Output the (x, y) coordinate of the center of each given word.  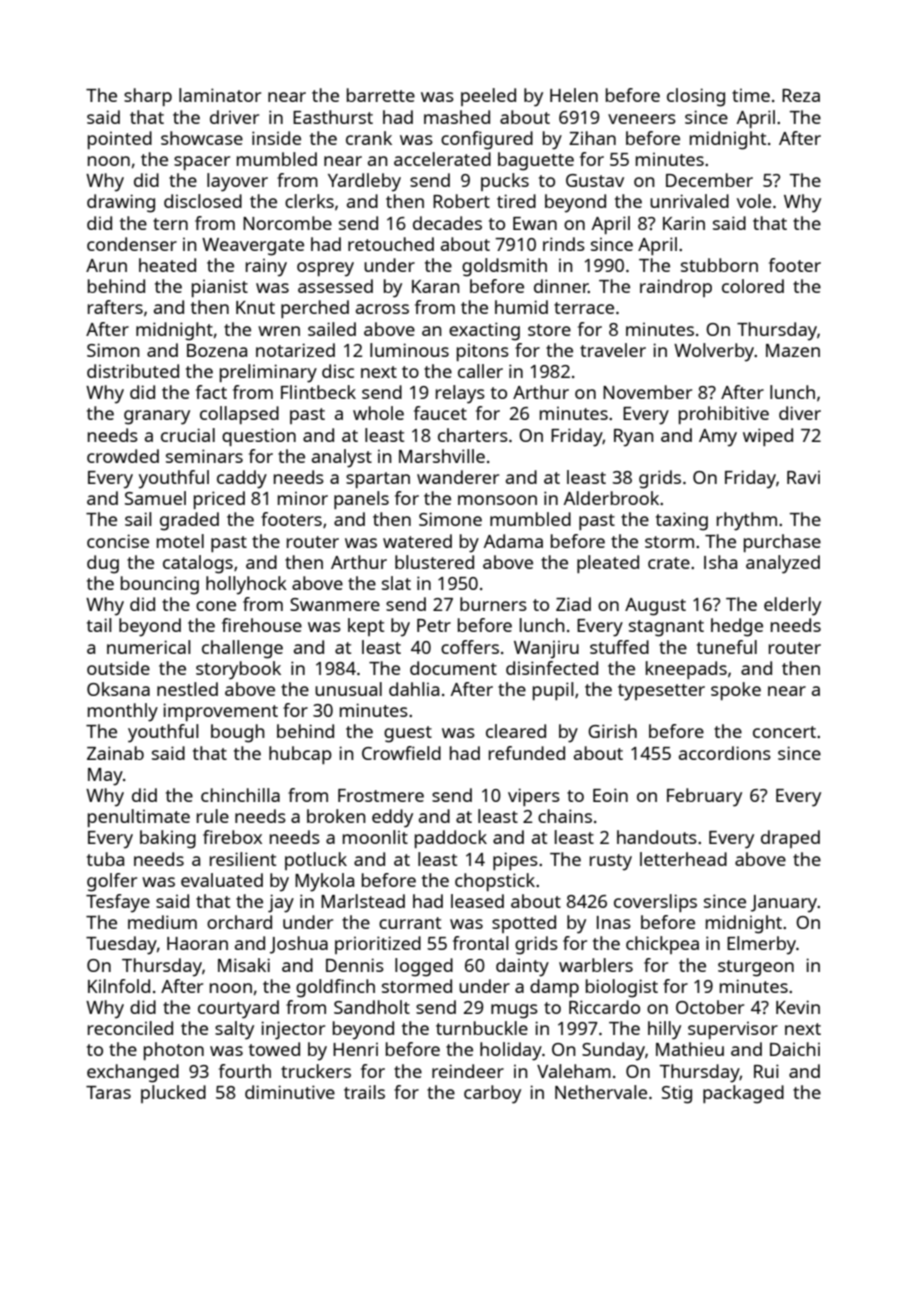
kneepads (686, 670)
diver (800, 413)
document (453, 668)
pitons (483, 352)
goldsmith (504, 267)
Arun (106, 265)
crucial (188, 435)
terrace (584, 308)
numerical (149, 647)
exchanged (133, 1073)
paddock (451, 839)
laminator (220, 95)
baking (168, 839)
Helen (574, 95)
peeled (488, 97)
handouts (657, 837)
